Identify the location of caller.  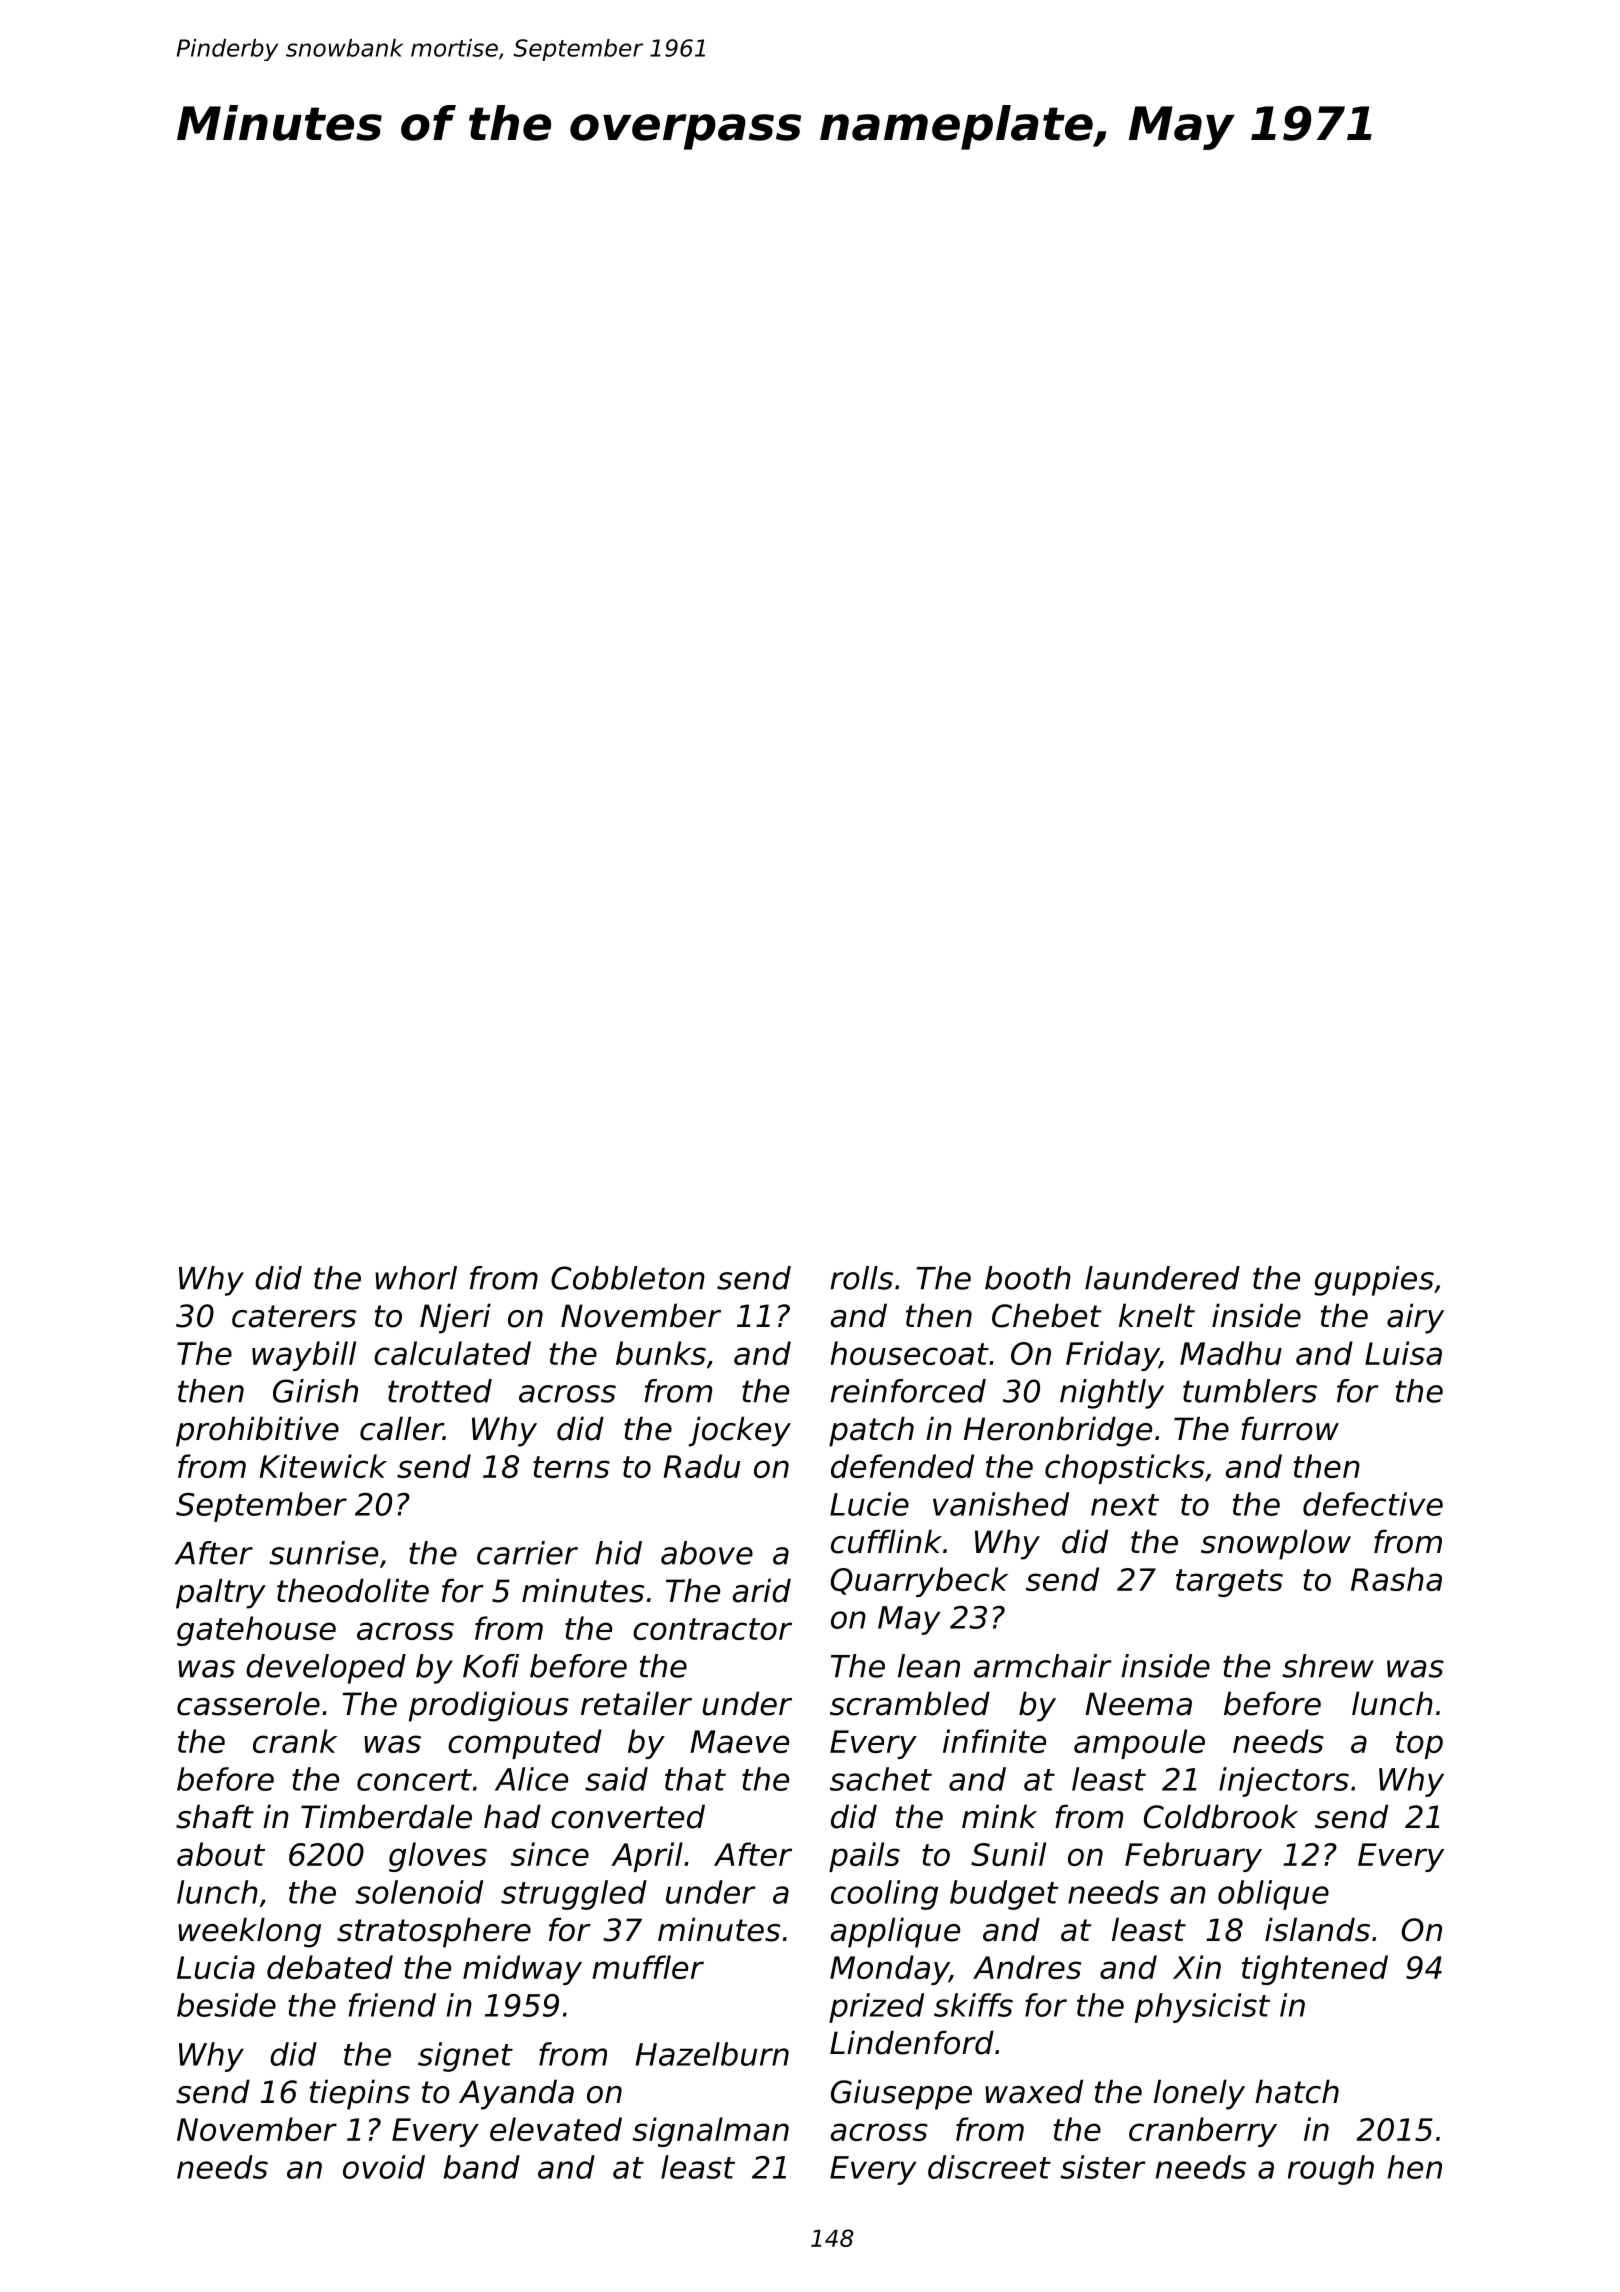
(401, 1428).
